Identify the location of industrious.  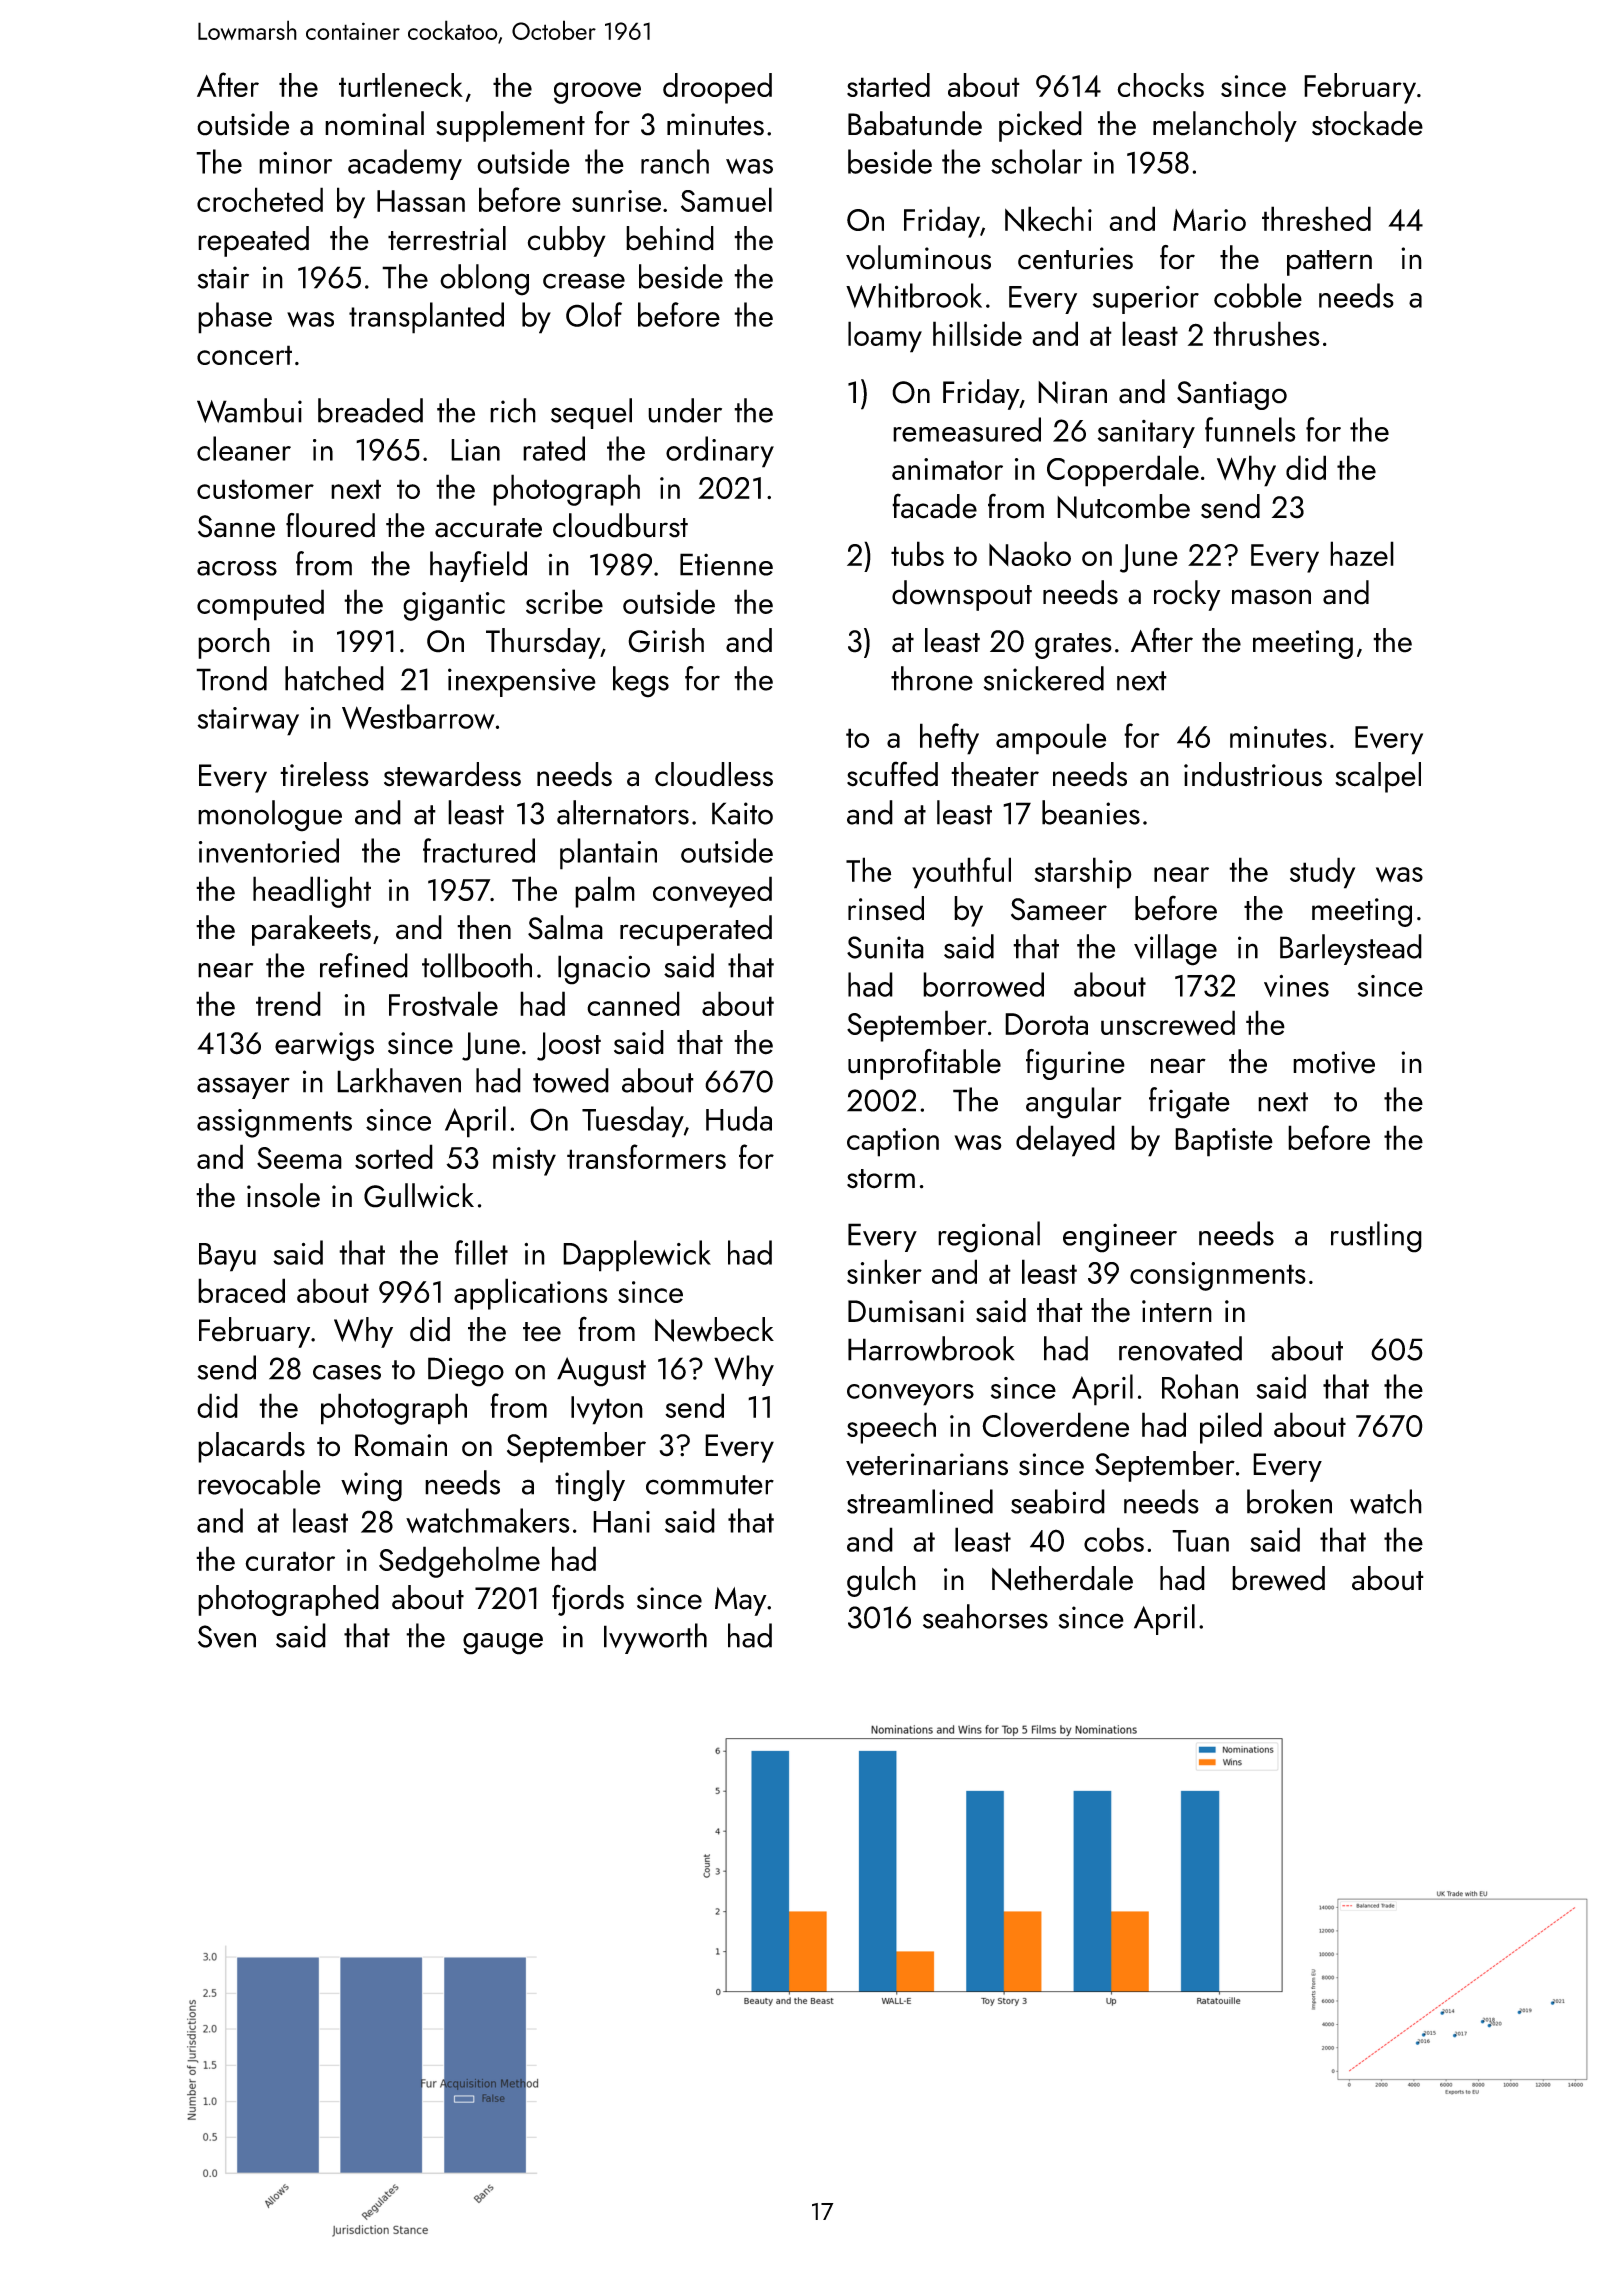
(1253, 774).
